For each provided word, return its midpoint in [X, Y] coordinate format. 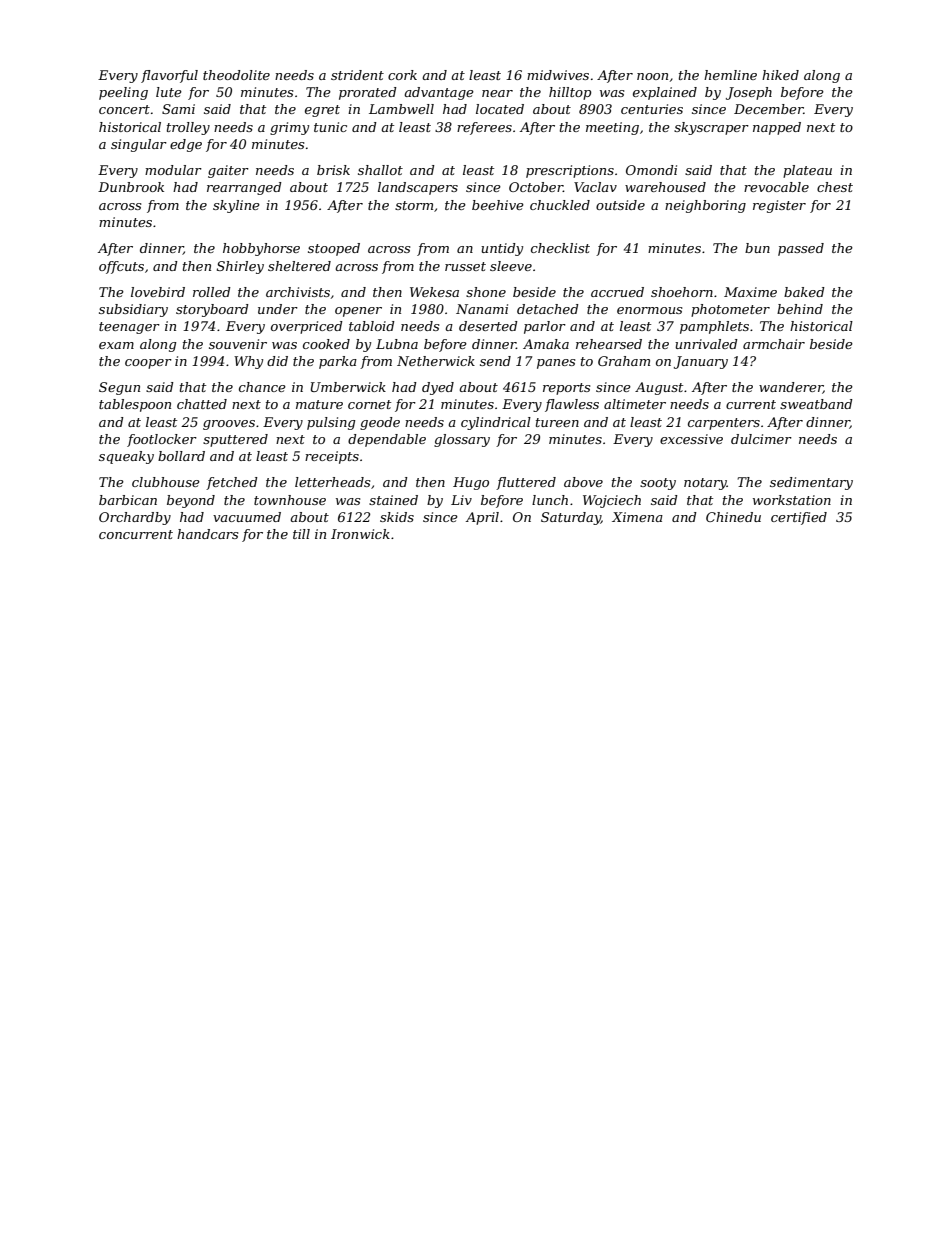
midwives [558, 75]
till [301, 534]
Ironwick [360, 534]
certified [799, 518]
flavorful [169, 76]
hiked [780, 75]
